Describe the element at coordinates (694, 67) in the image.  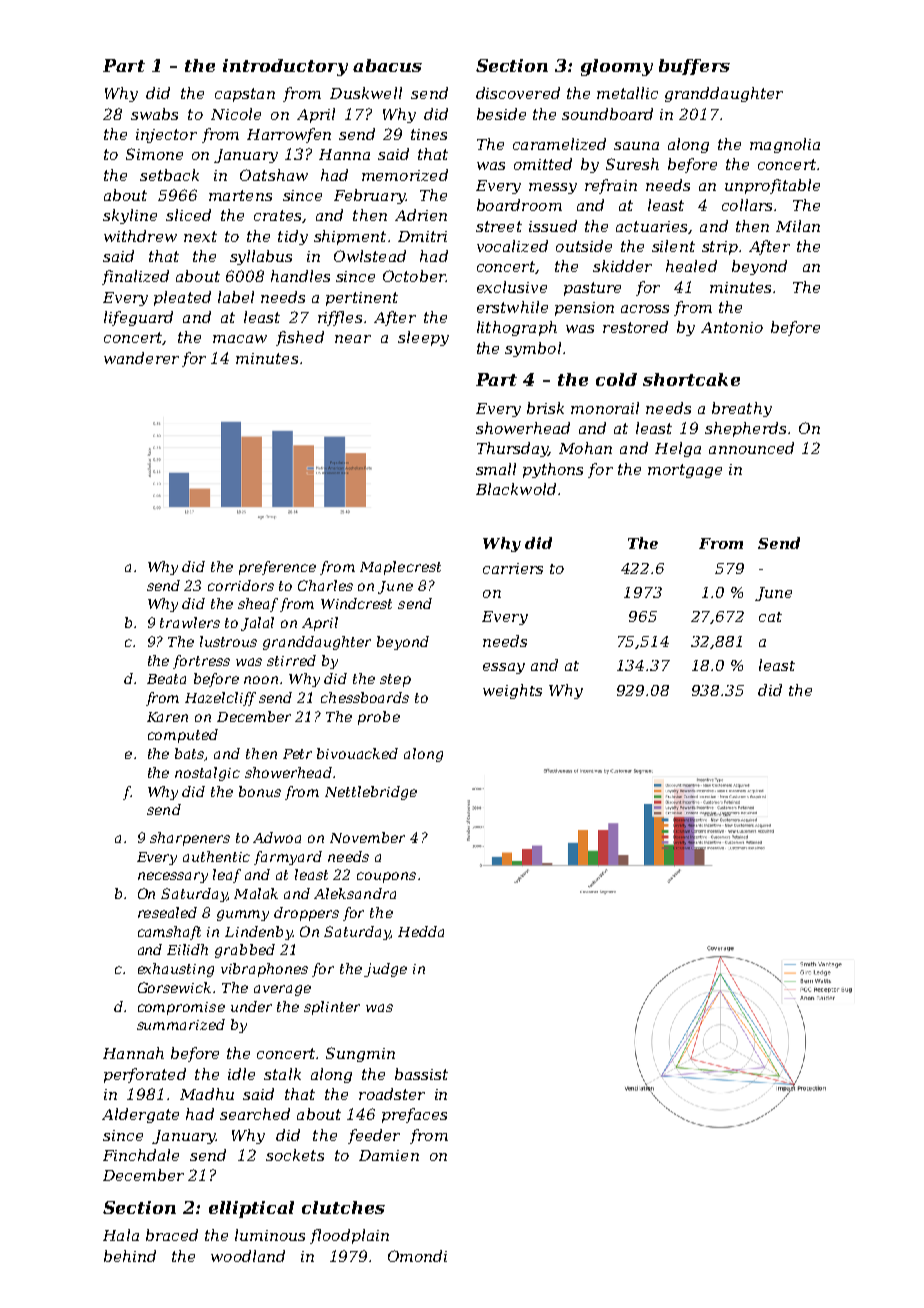
I see `buffers` at that location.
